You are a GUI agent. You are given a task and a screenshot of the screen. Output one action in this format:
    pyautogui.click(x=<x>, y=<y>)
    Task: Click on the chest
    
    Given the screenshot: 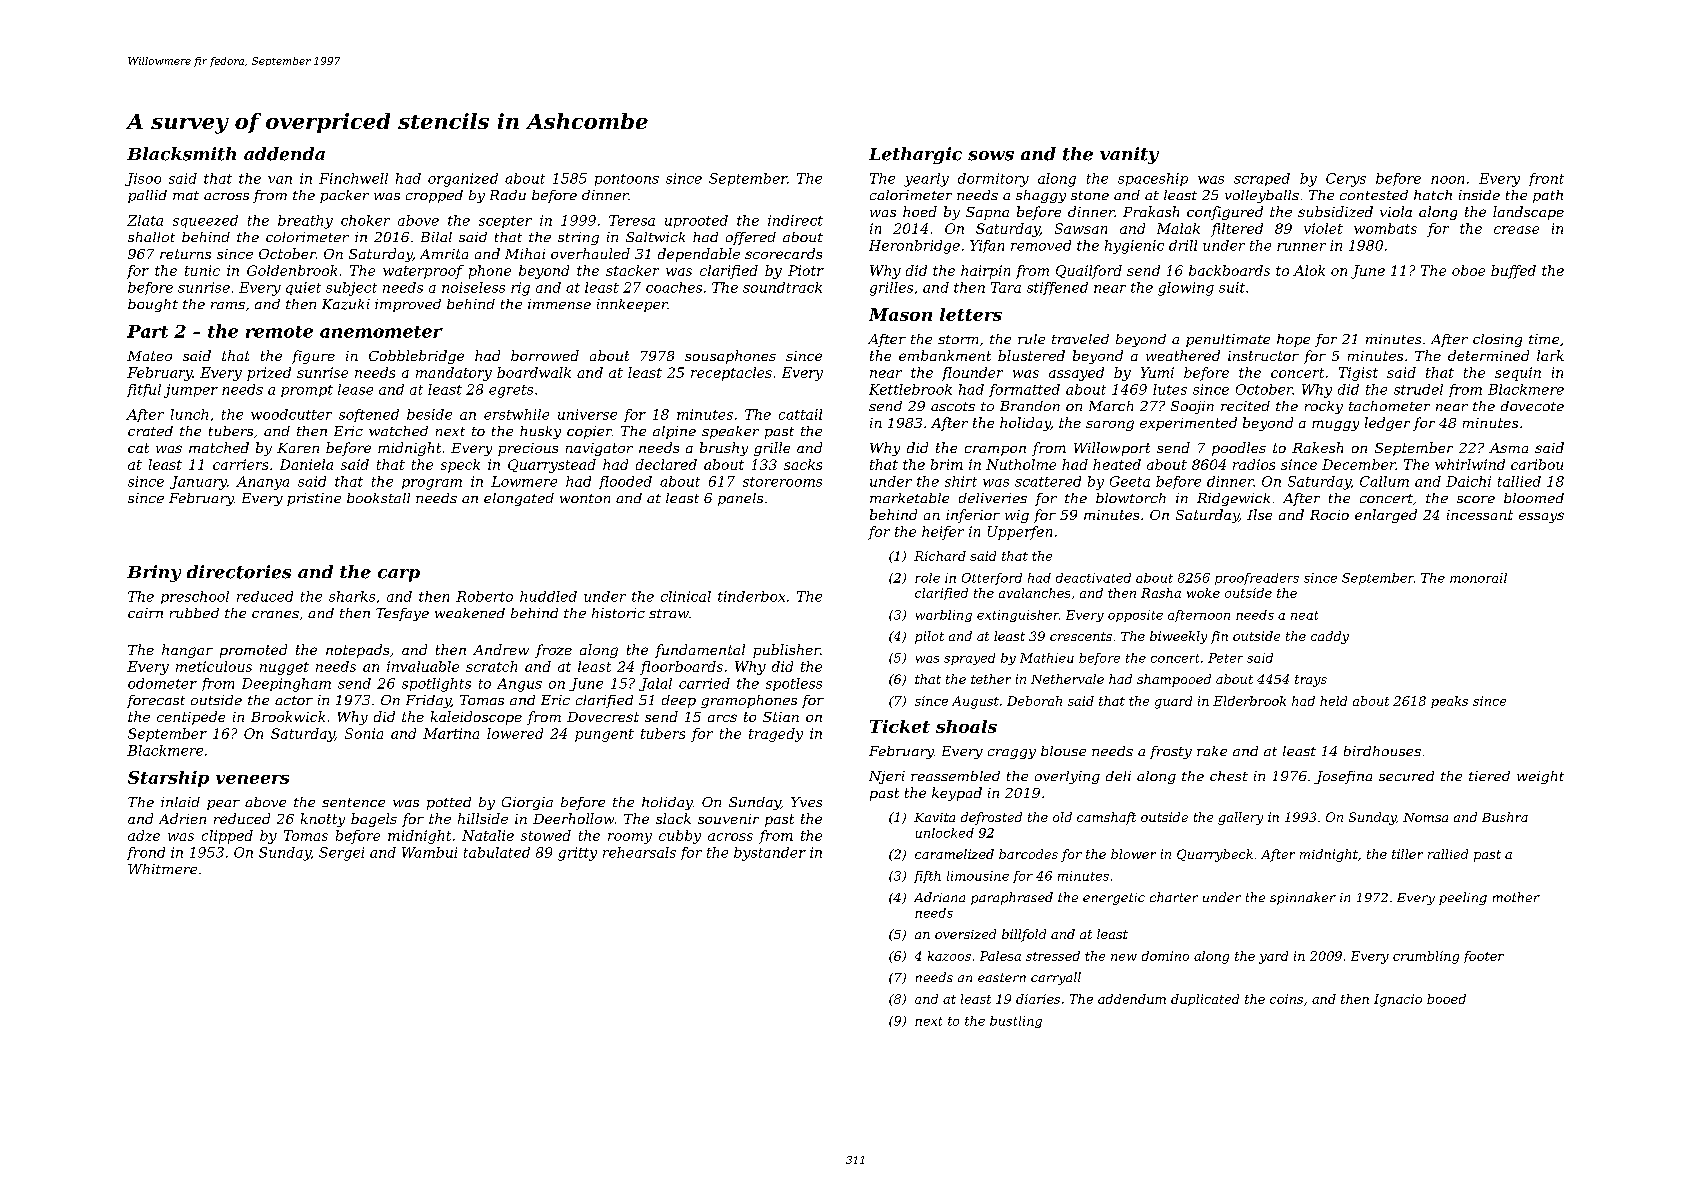 What is the action you would take?
    pyautogui.click(x=1229, y=776)
